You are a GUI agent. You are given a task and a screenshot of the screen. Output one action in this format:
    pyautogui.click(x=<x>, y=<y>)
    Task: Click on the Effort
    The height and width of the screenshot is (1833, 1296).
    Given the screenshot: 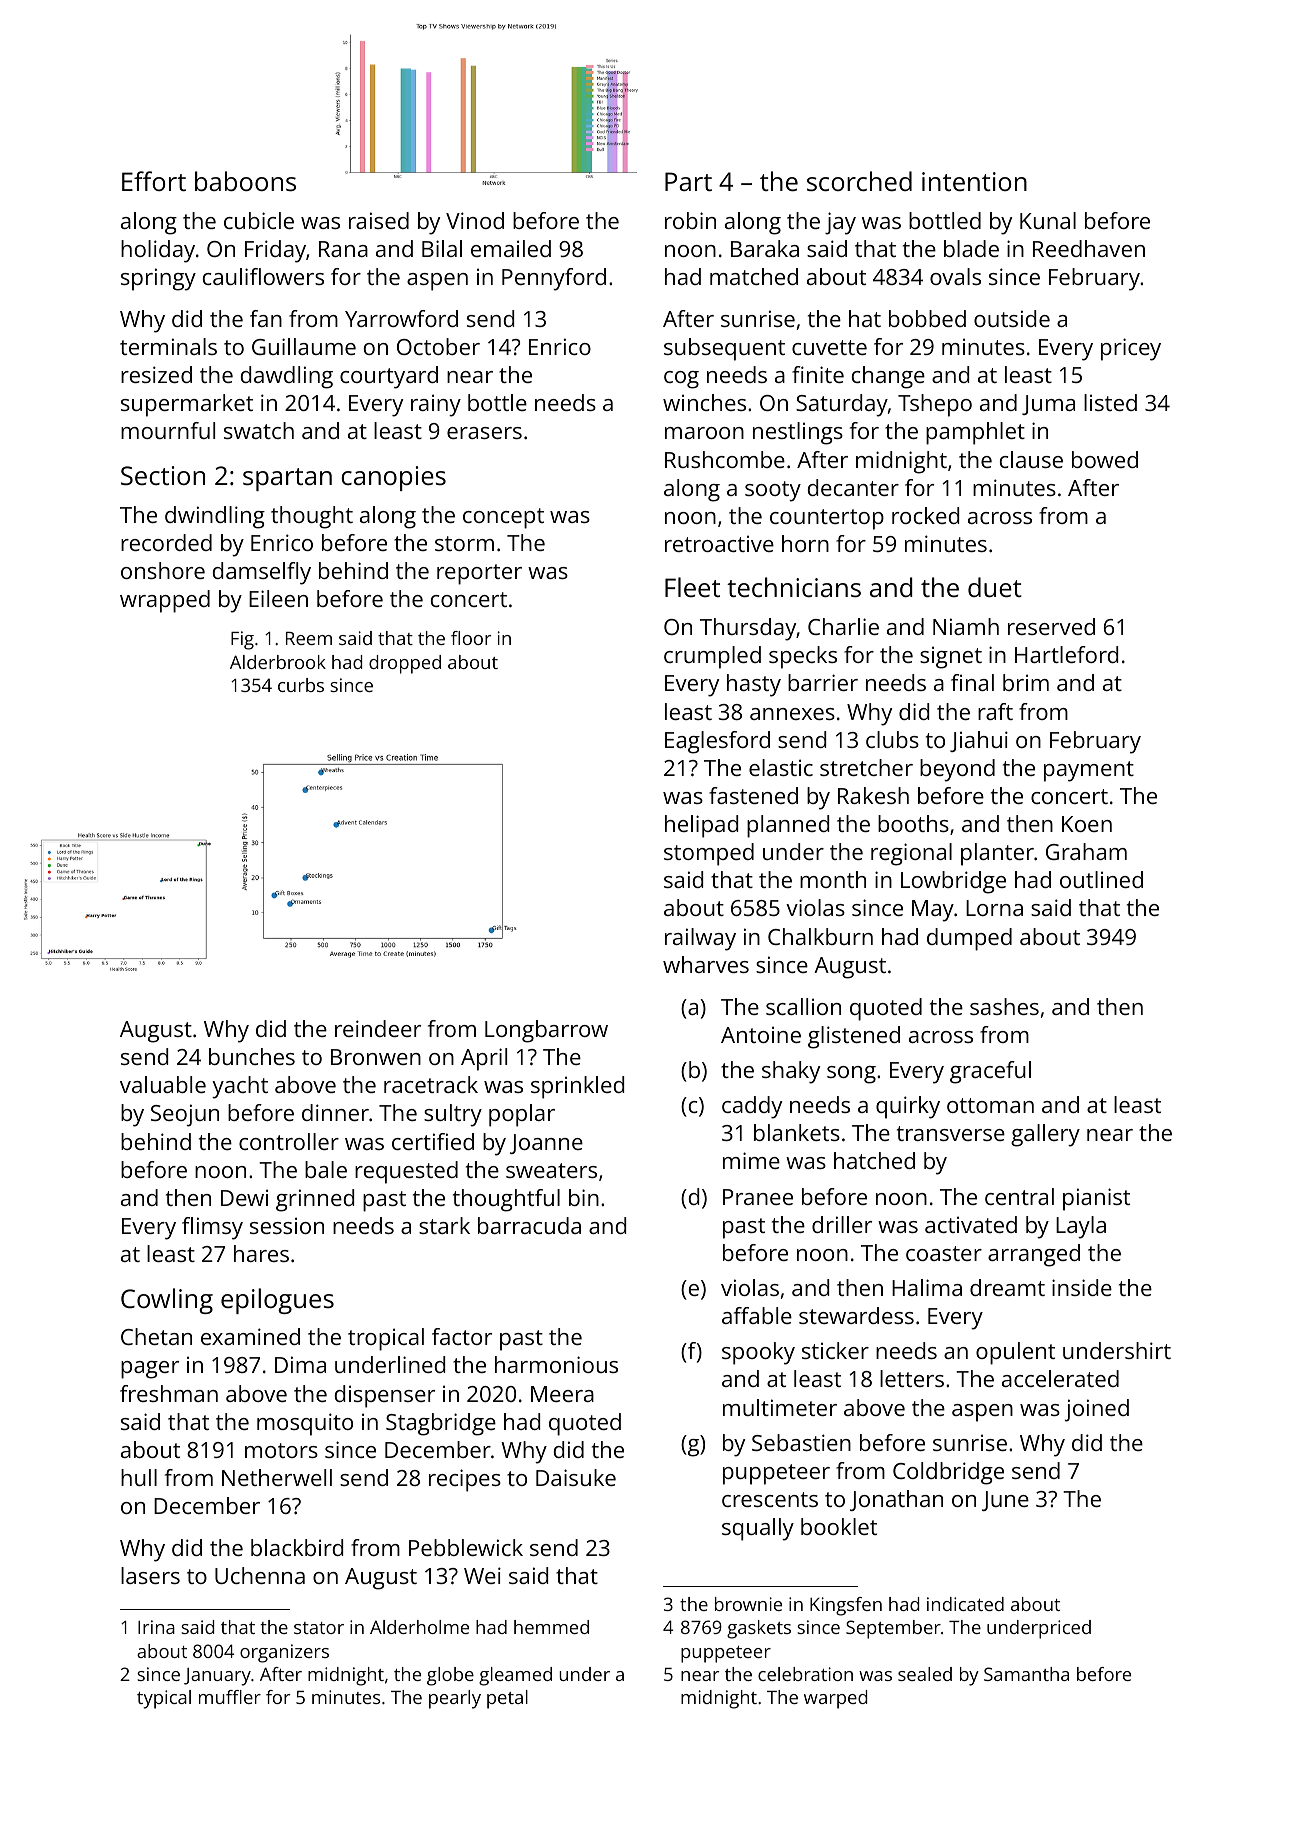 What is the action you would take?
    pyautogui.click(x=154, y=181)
